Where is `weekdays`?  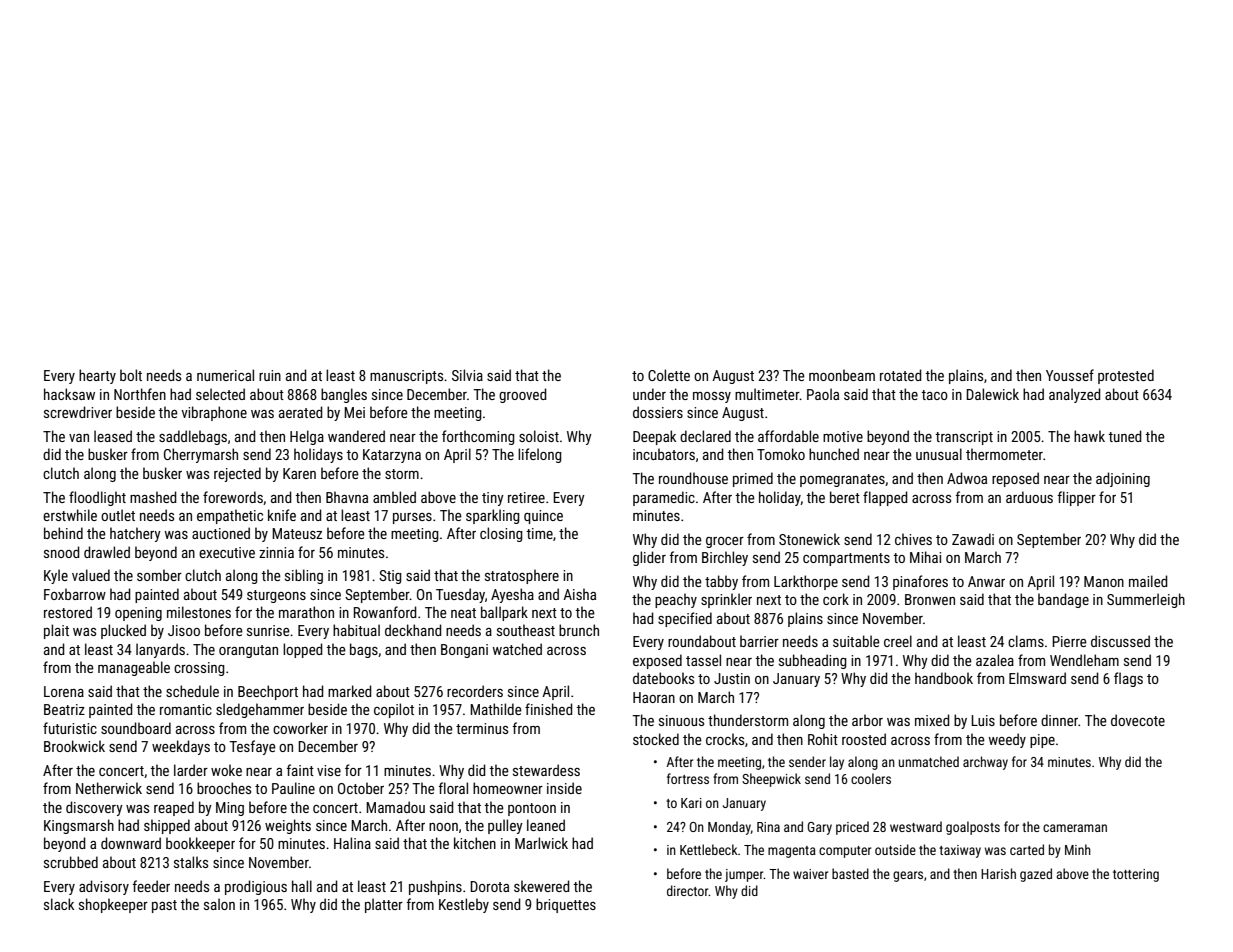
weekdays is located at coordinates (181, 747).
